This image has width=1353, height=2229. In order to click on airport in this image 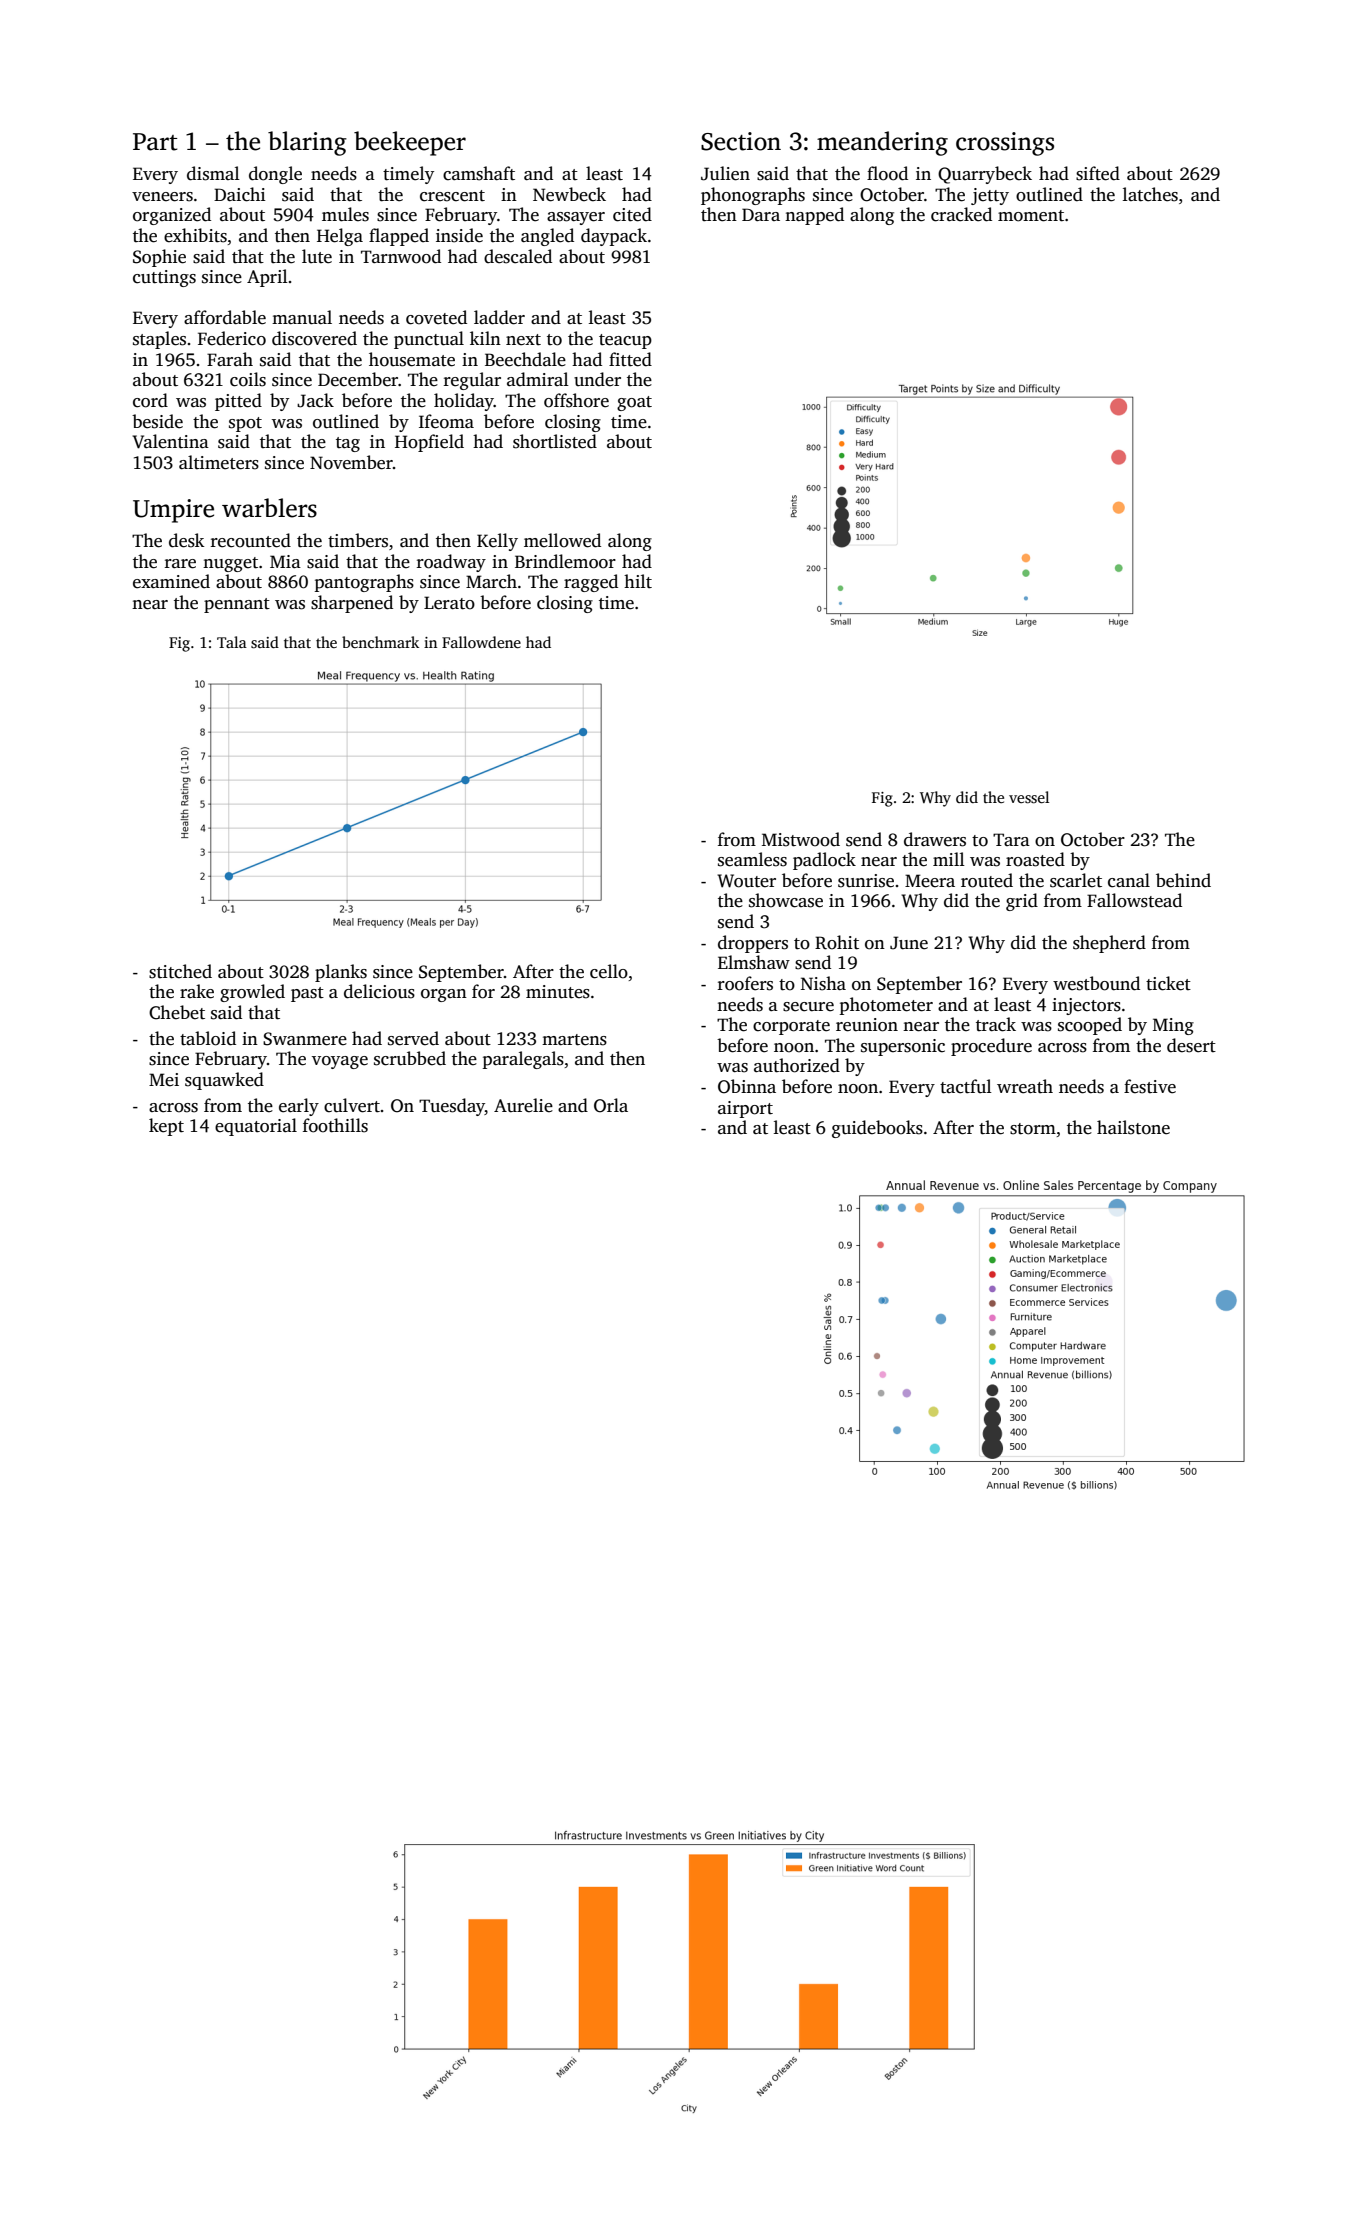, I will do `click(745, 1109)`.
